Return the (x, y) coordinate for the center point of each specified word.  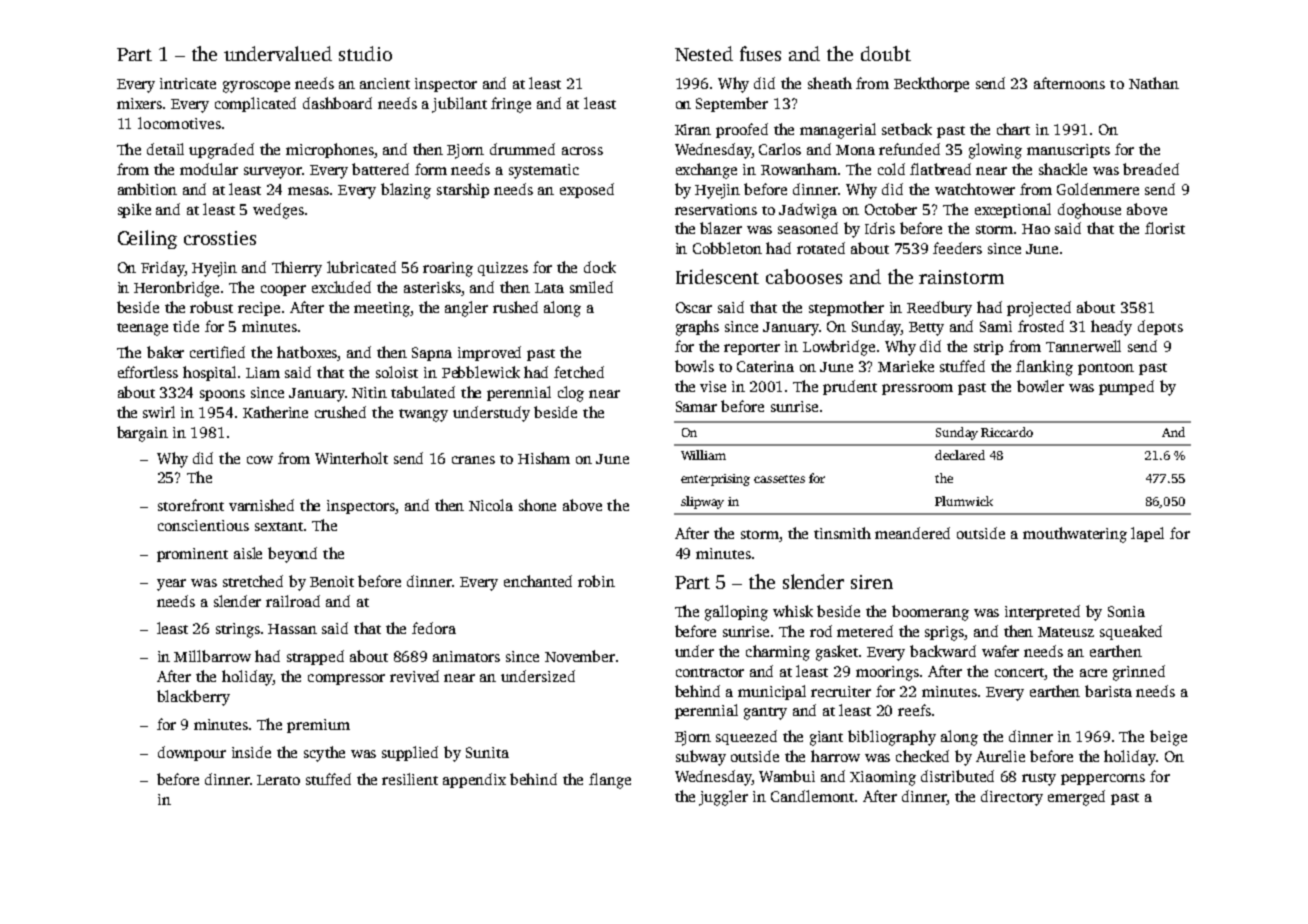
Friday (162, 269)
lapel (1147, 534)
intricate (188, 83)
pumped (1126, 387)
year (171, 585)
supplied (410, 753)
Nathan (1154, 83)
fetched (579, 372)
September (732, 104)
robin (596, 581)
